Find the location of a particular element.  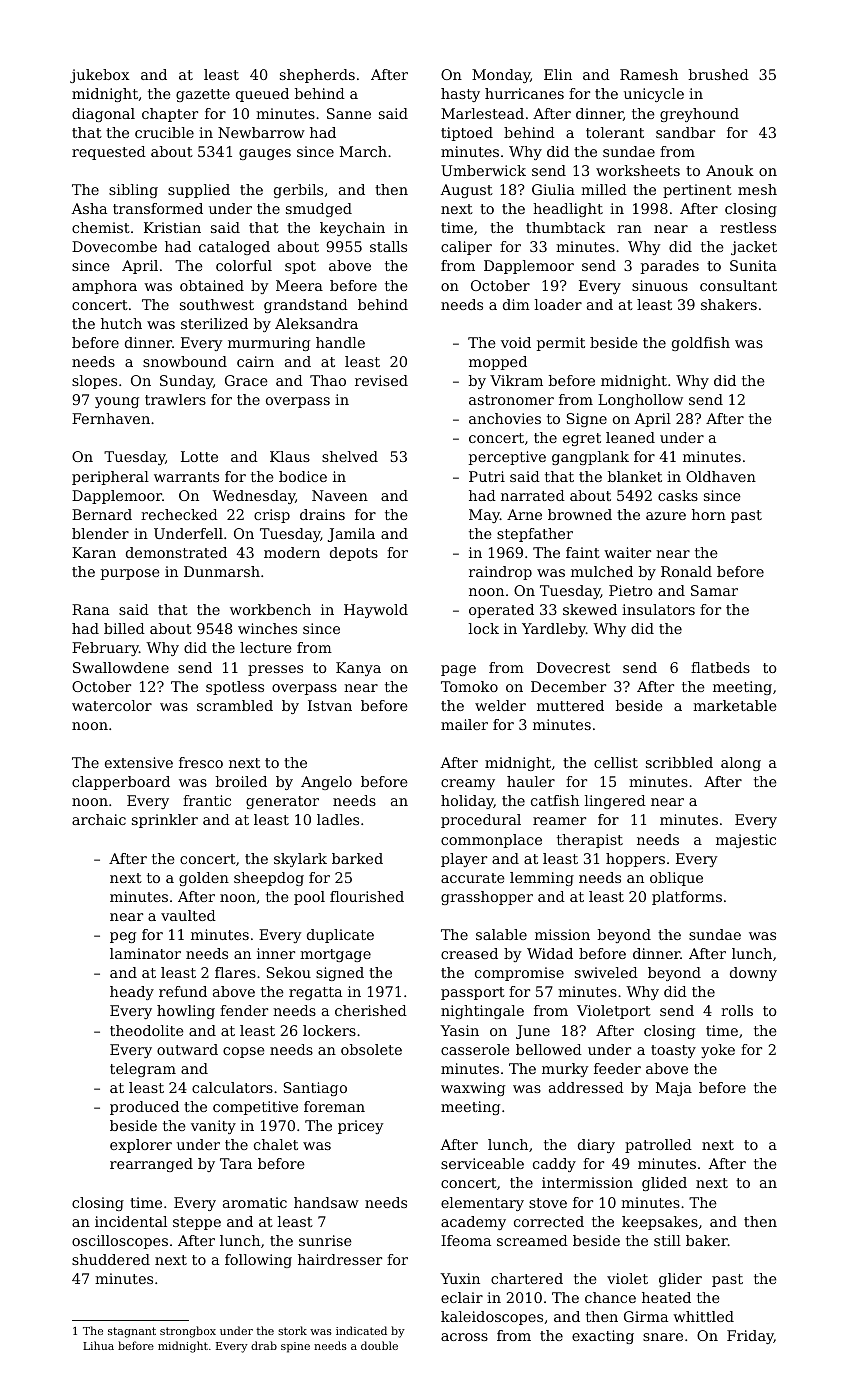

Asha is located at coordinates (89, 208).
